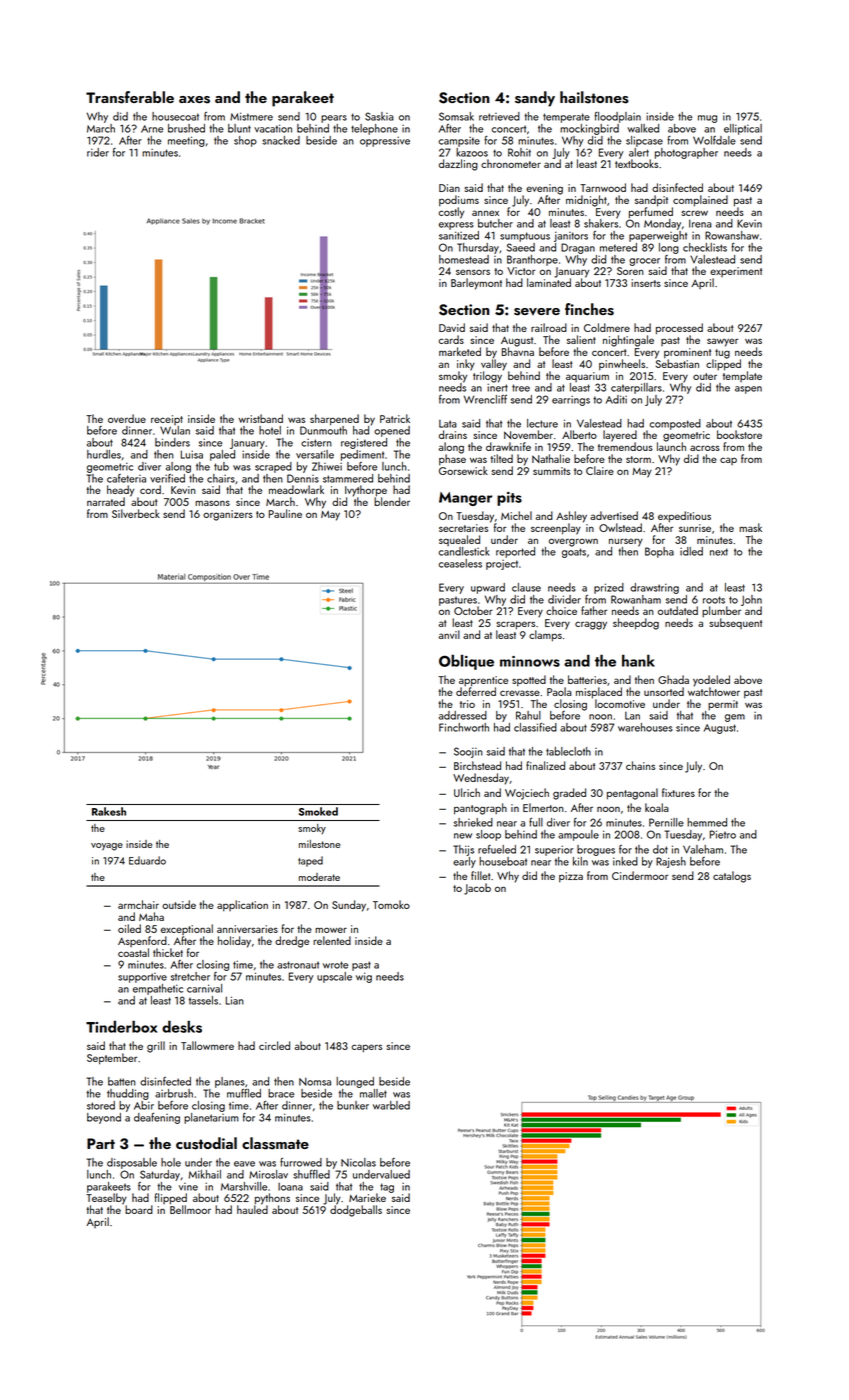  What do you see at coordinates (488, 588) in the document?
I see `upward` at bounding box center [488, 588].
